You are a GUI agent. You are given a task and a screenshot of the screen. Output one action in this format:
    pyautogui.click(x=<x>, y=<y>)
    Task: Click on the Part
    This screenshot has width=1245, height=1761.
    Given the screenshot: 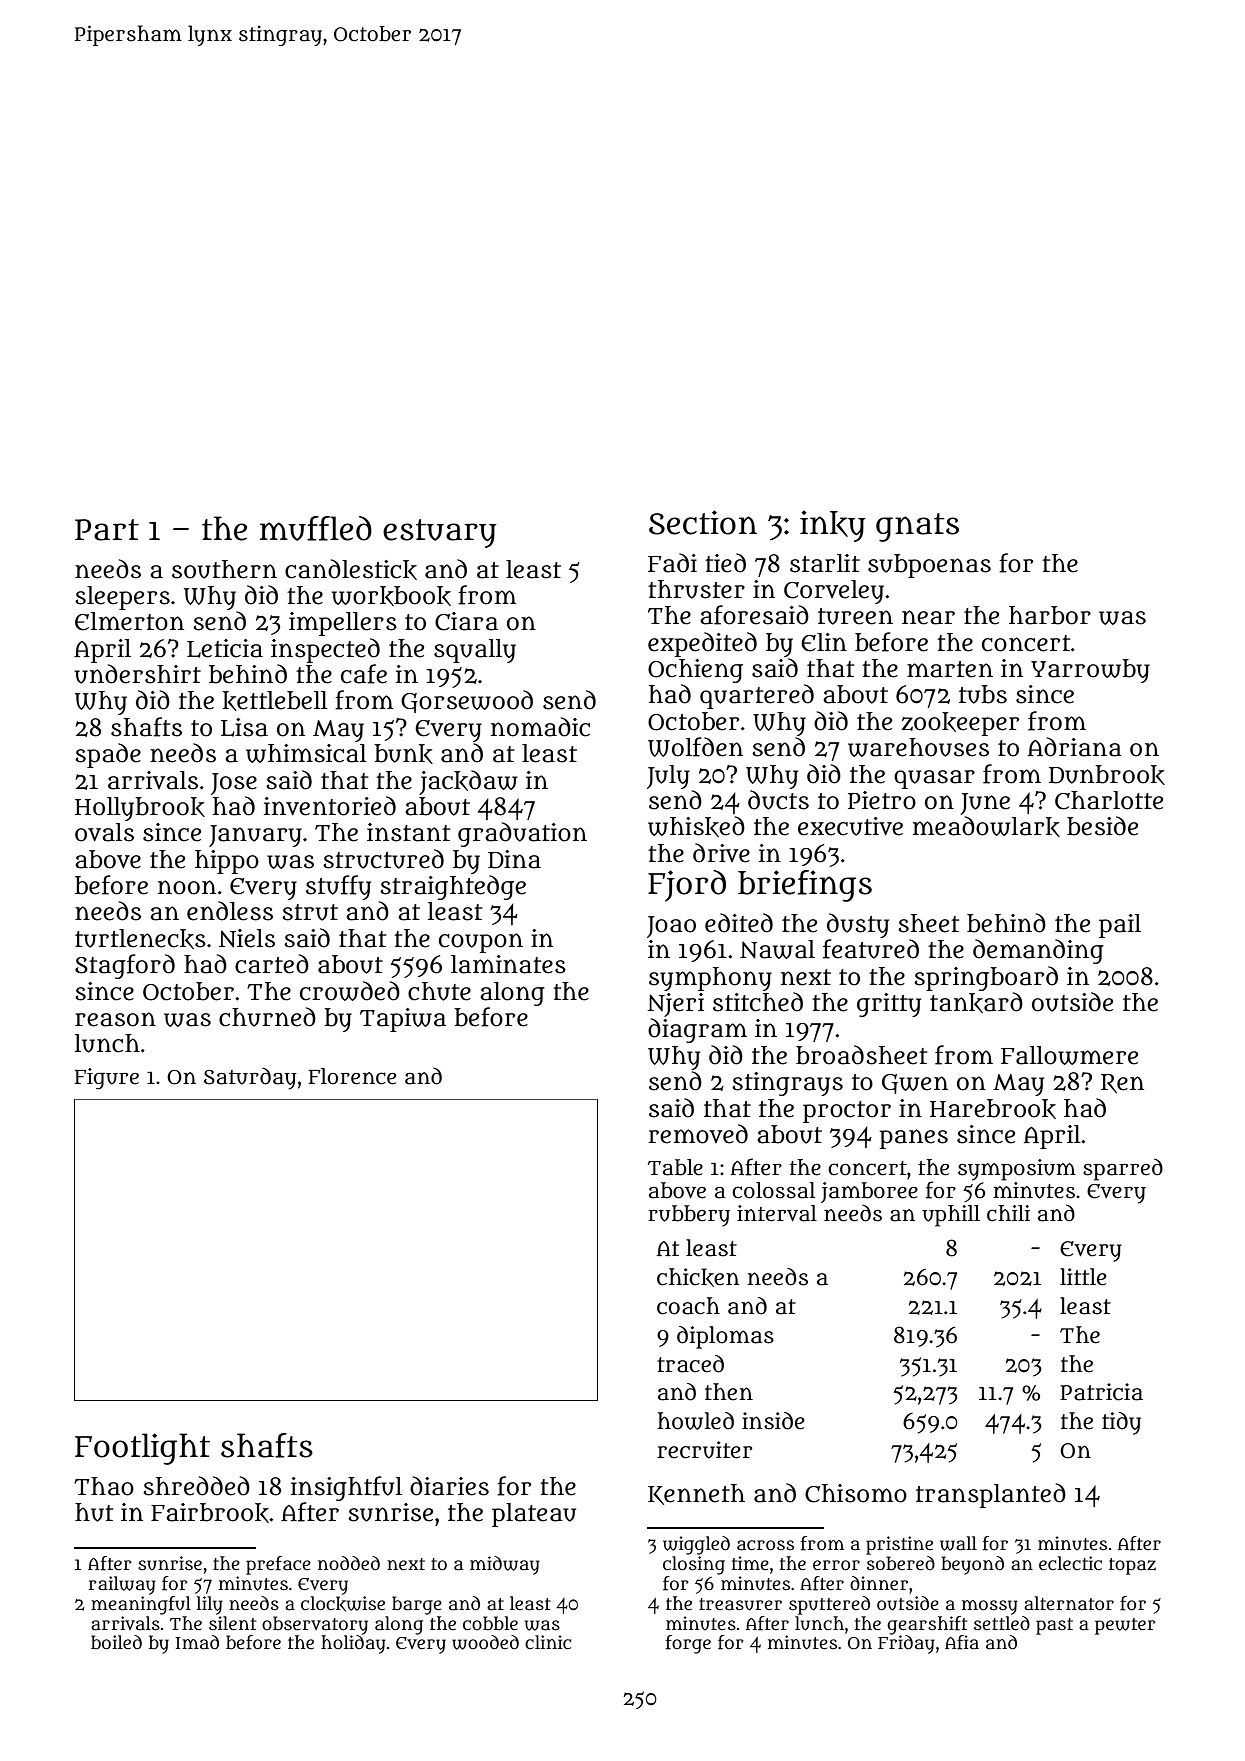 What is the action you would take?
    pyautogui.click(x=107, y=530)
